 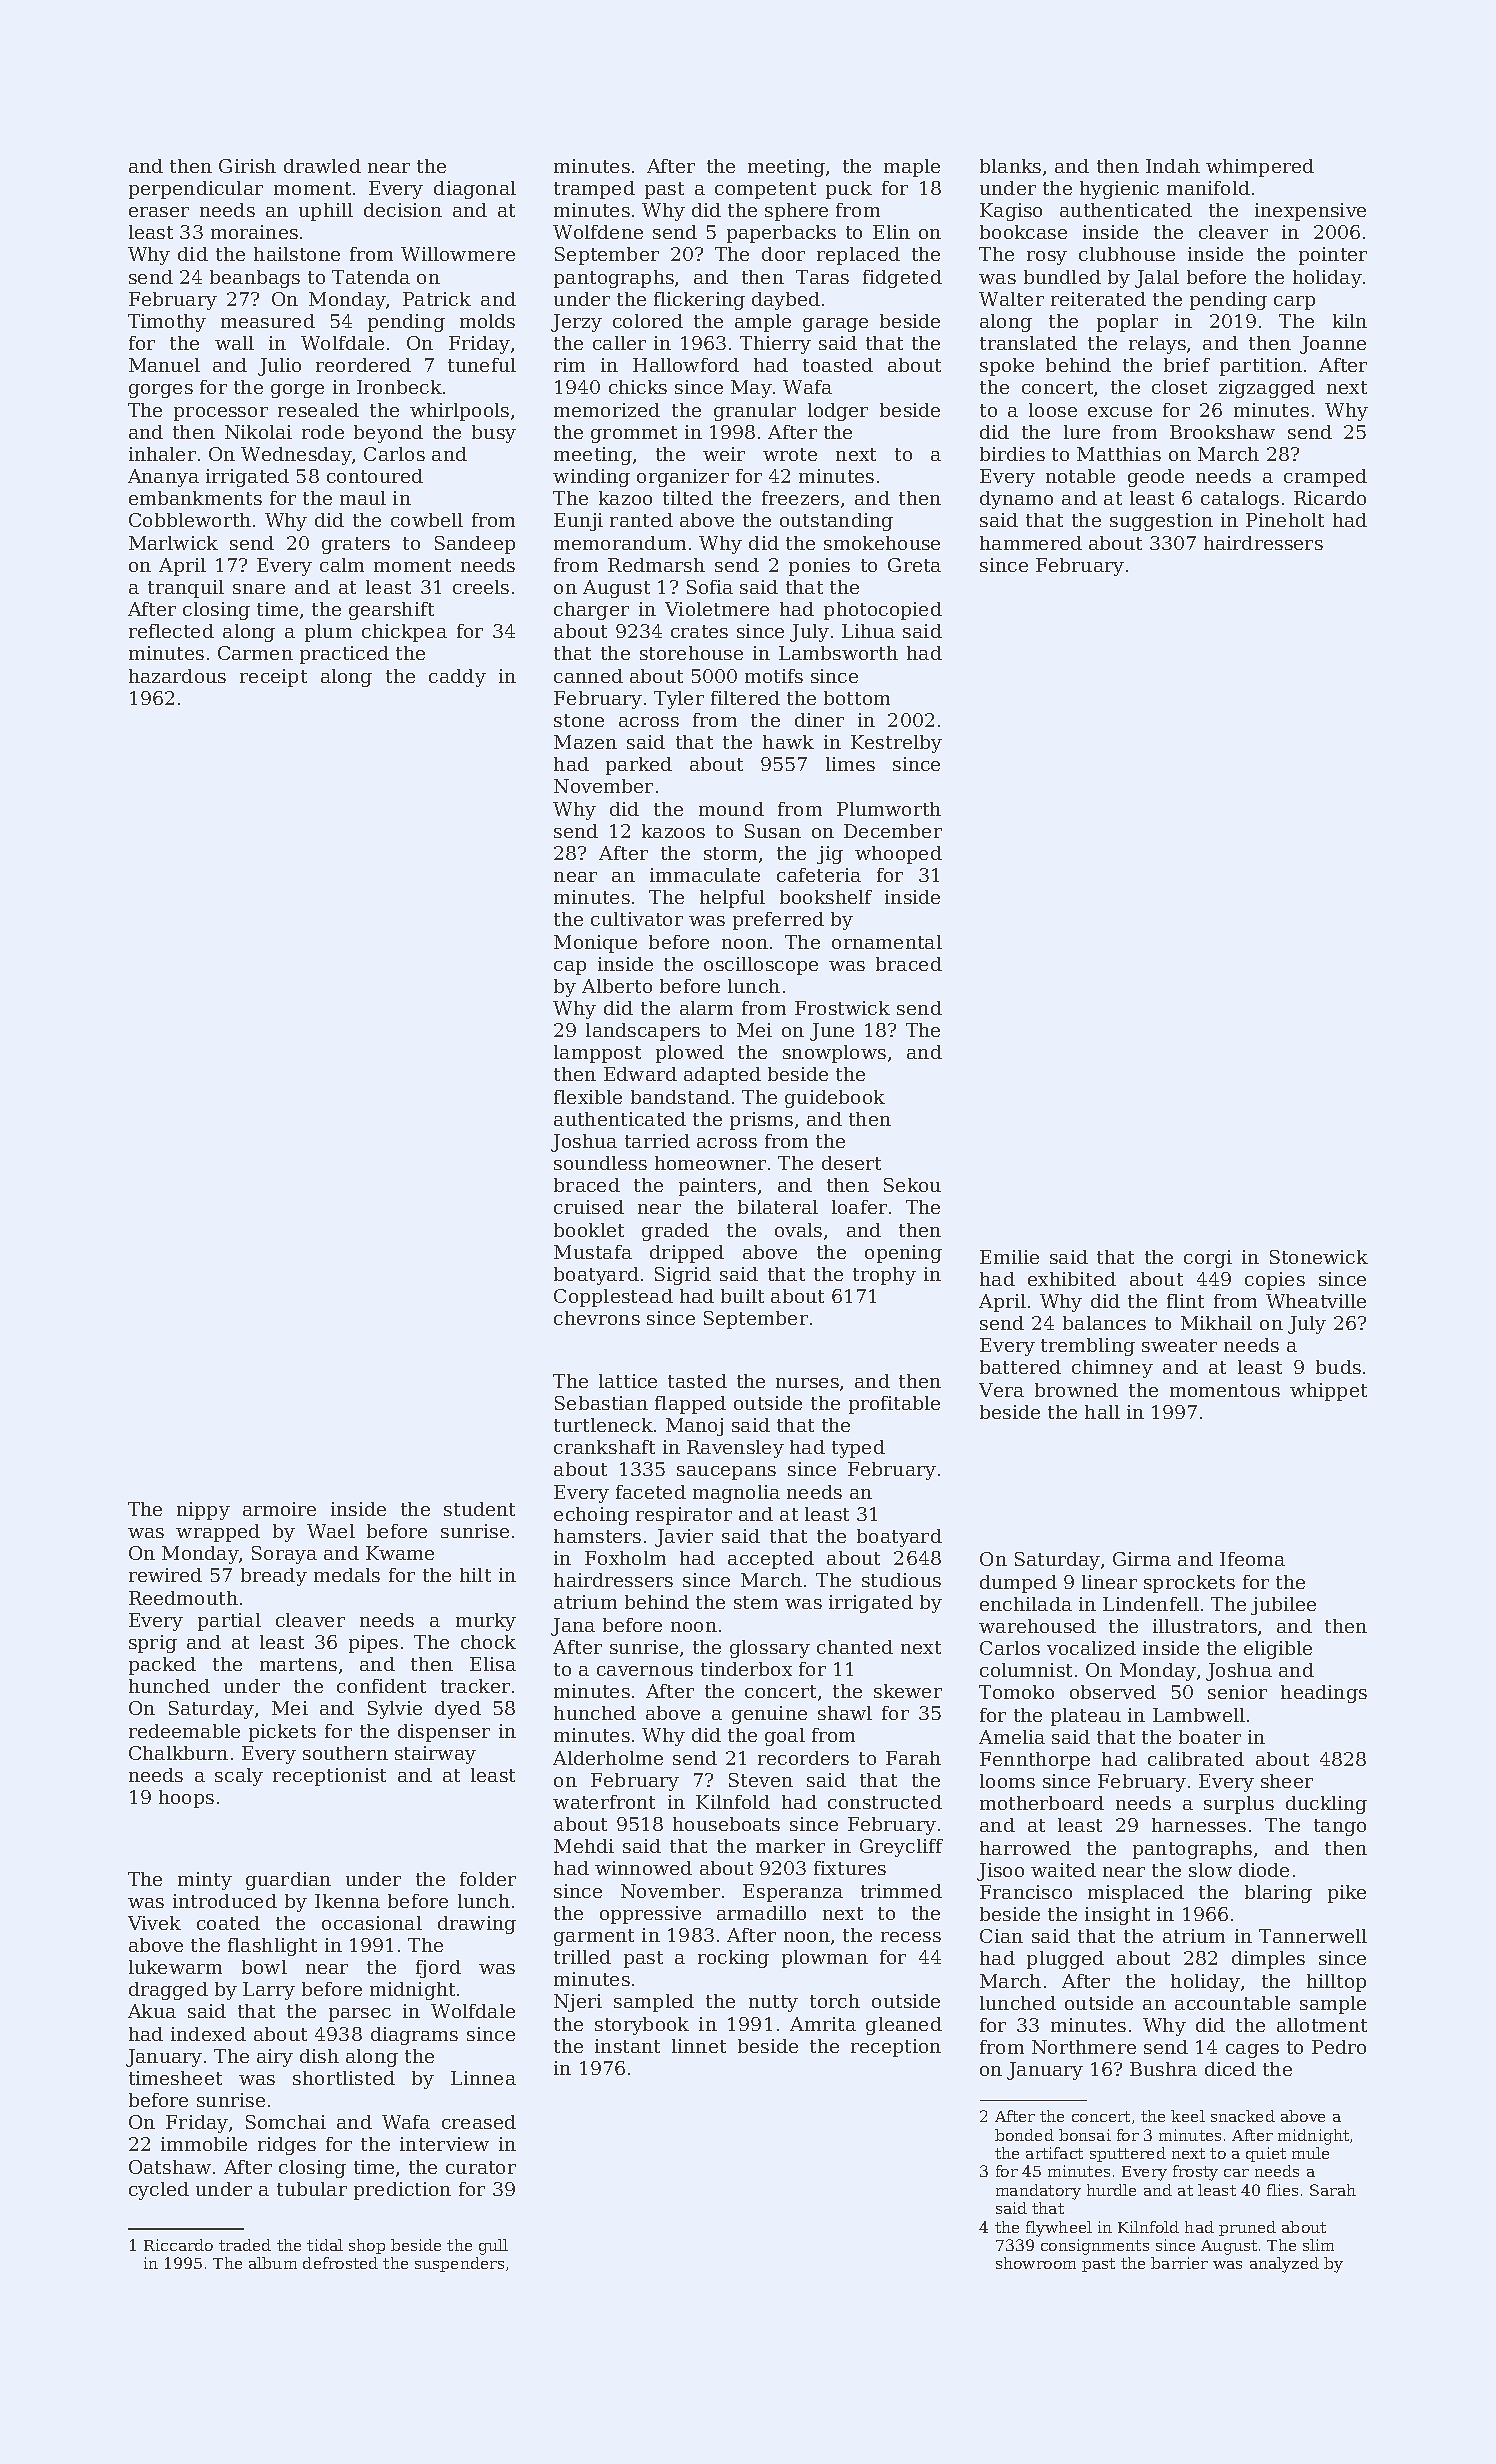 What do you see at coordinates (746, 1669) in the page?
I see `tinderbox` at bounding box center [746, 1669].
